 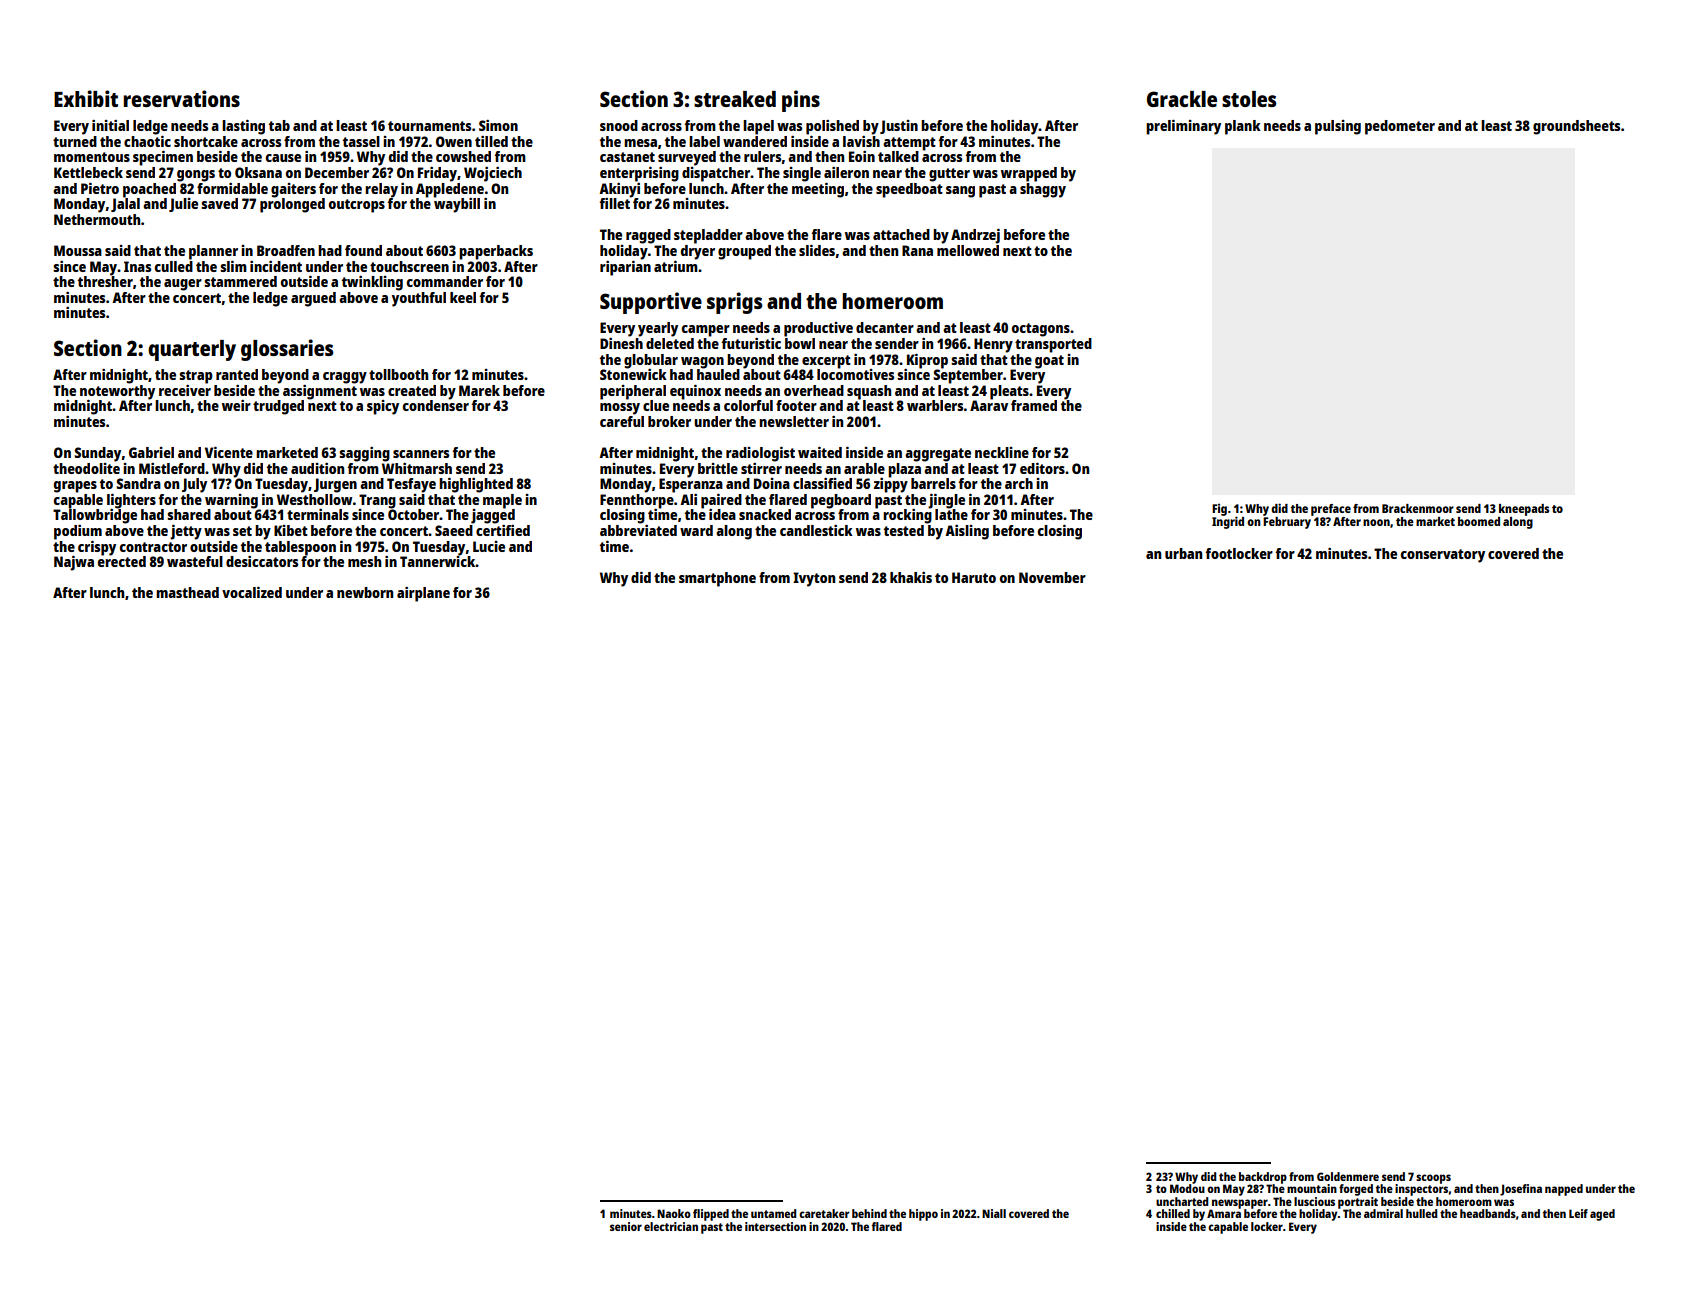 I want to click on Exhibit, so click(x=86, y=98).
